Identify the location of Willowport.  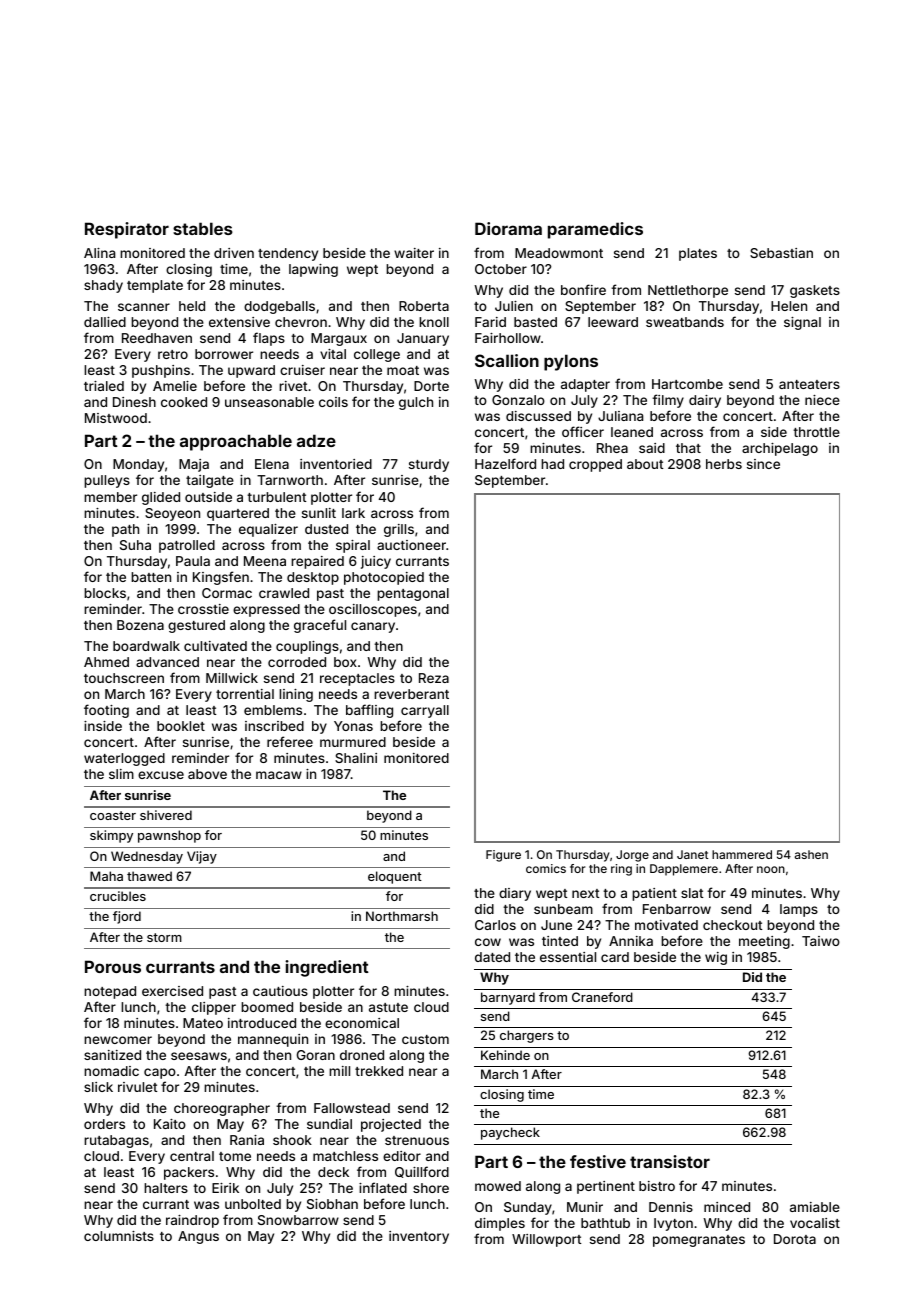
(546, 1240).
